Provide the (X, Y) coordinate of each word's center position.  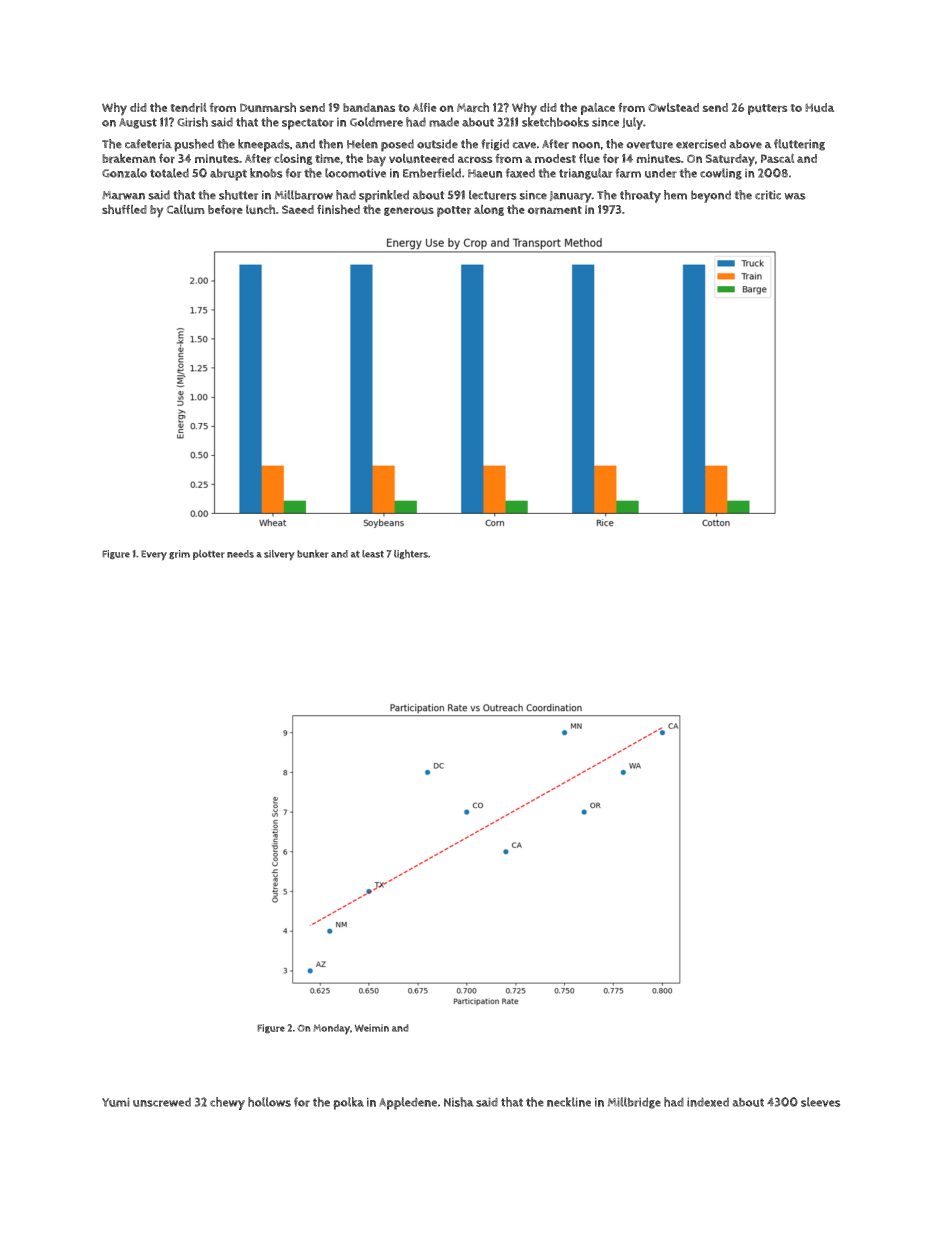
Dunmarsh (268, 107)
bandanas (369, 107)
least (373, 554)
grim (179, 555)
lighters (411, 554)
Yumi (116, 1102)
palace (598, 108)
